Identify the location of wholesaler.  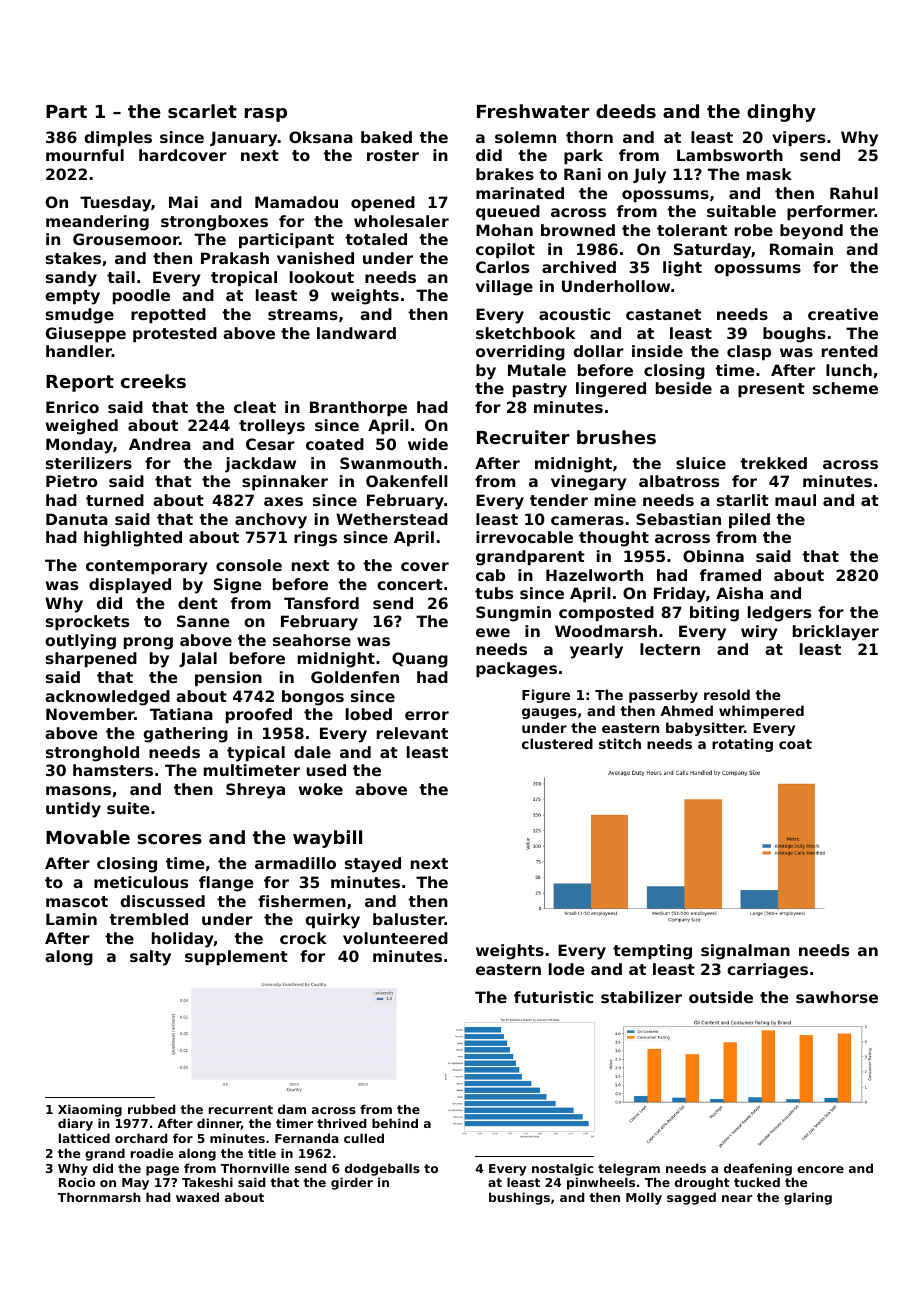
(401, 221).
